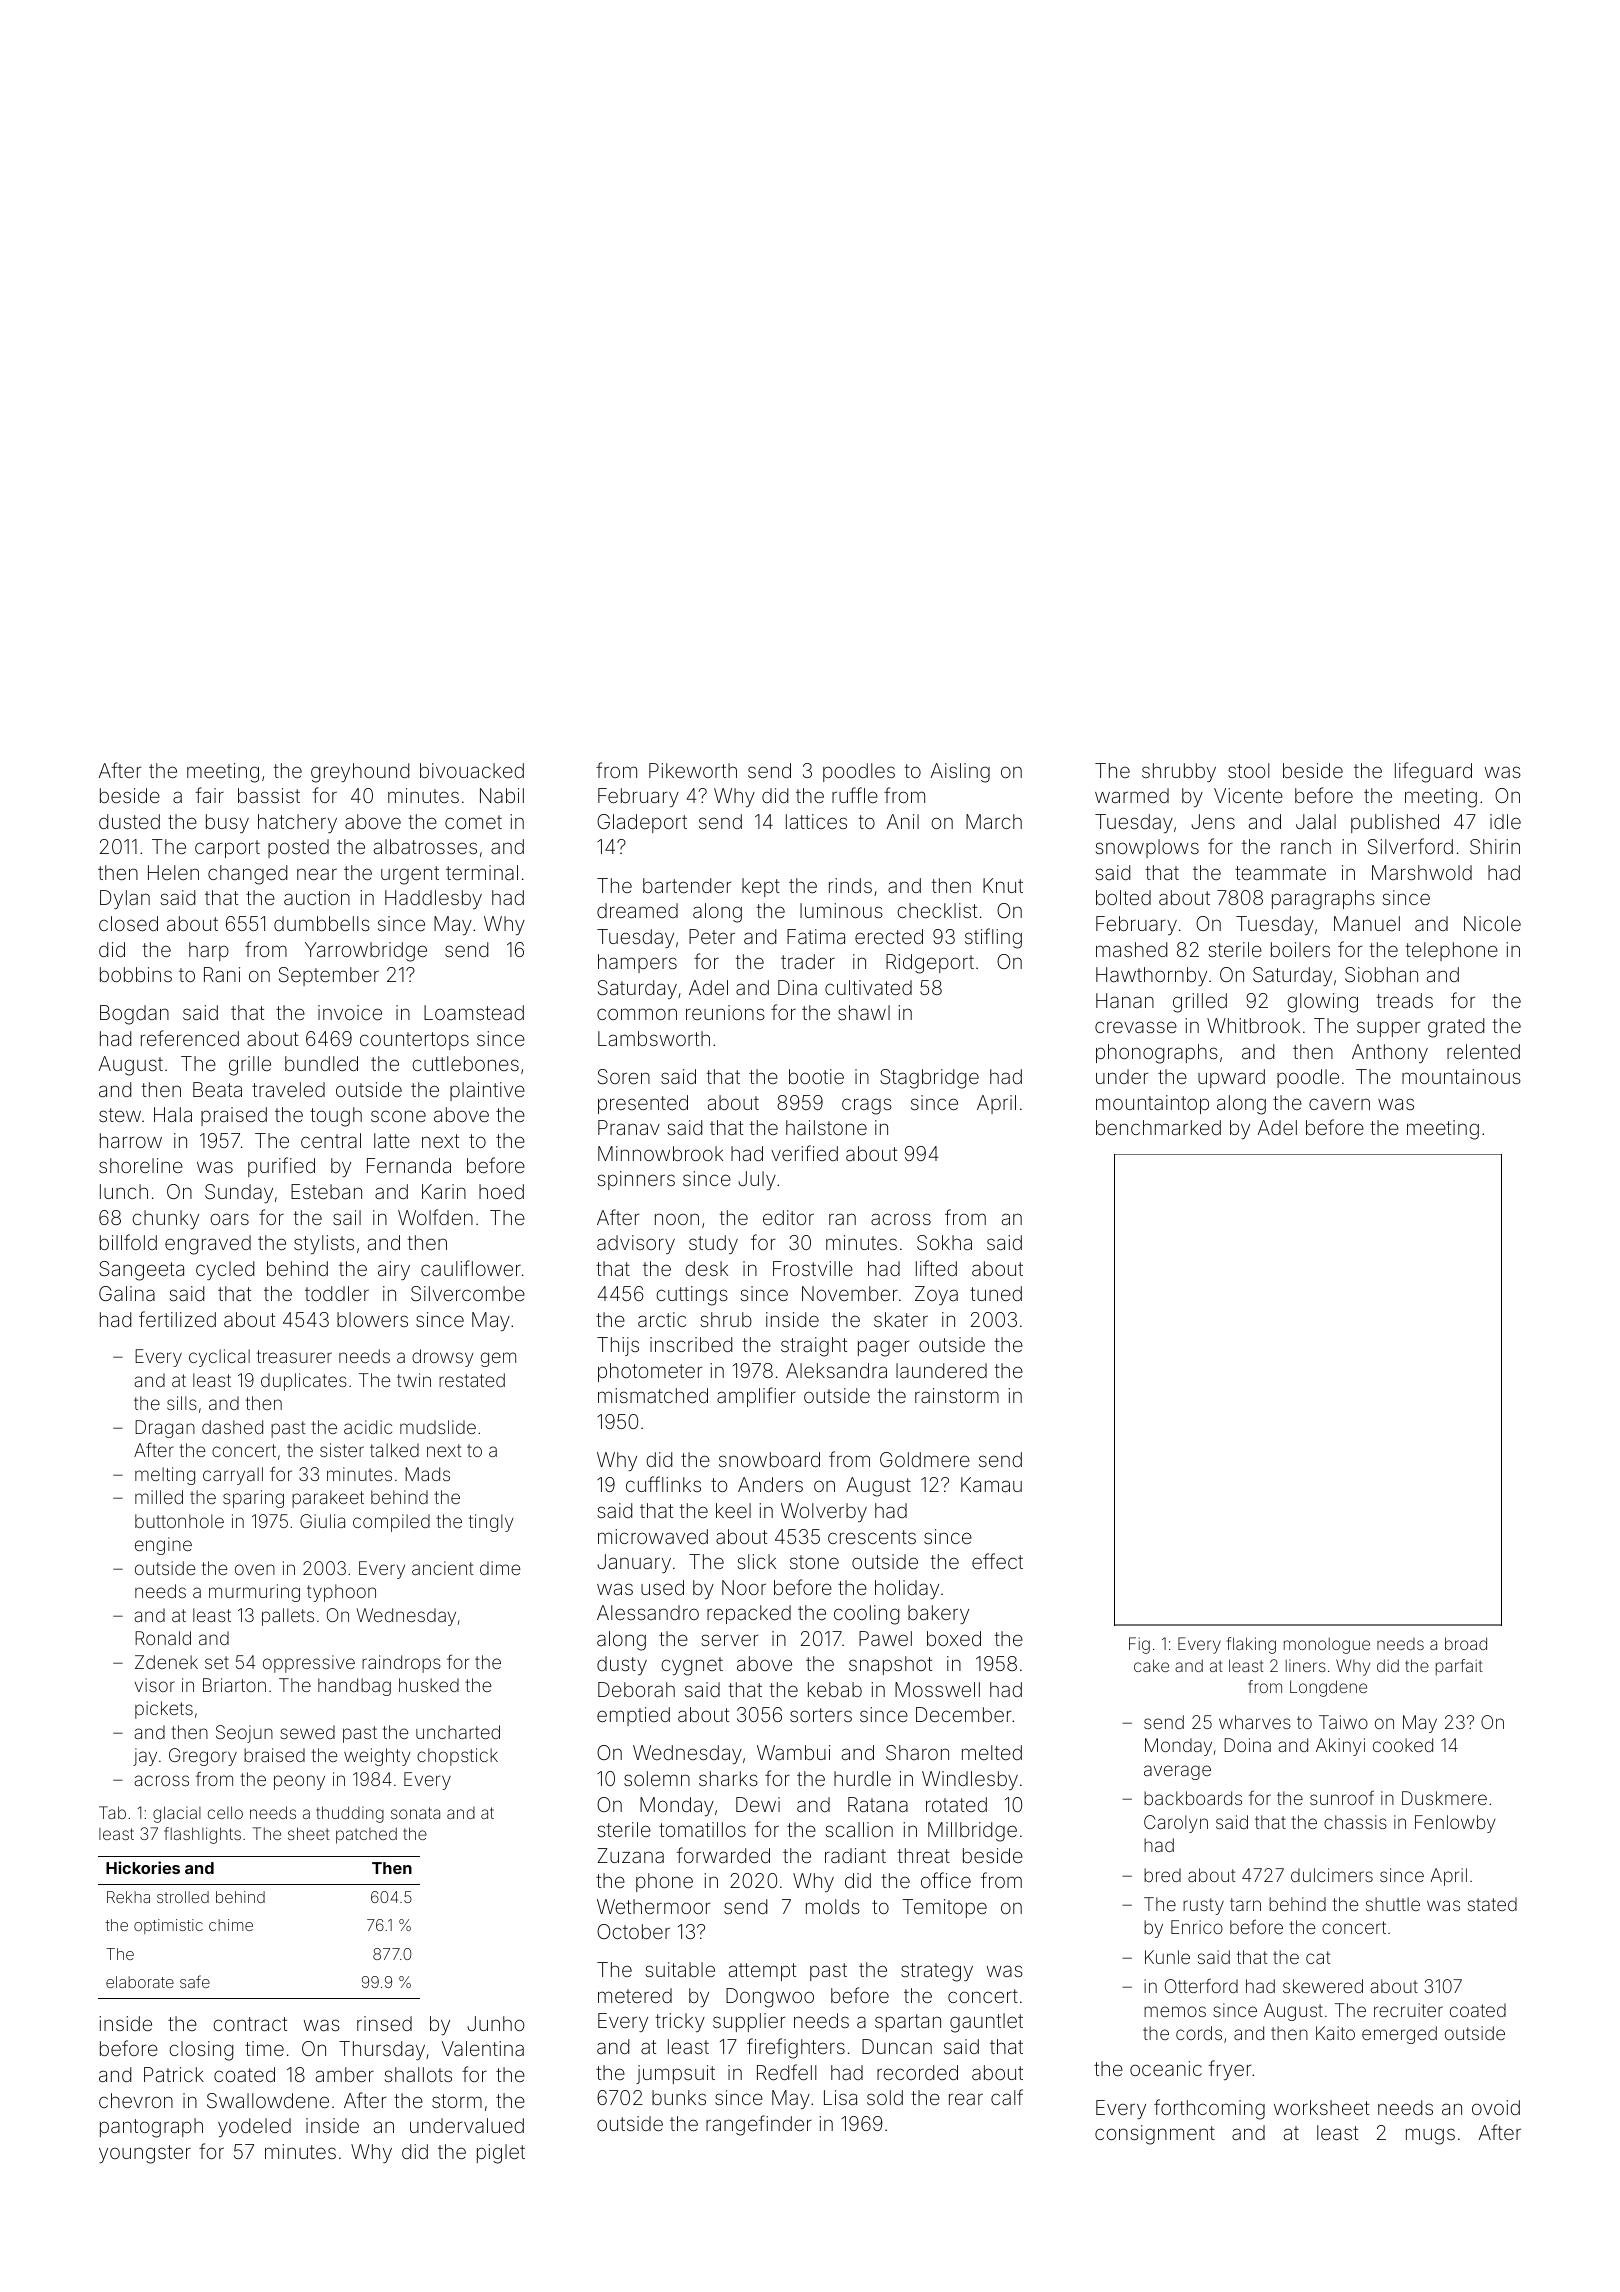  What do you see at coordinates (298, 848) in the document?
I see `posted` at bounding box center [298, 848].
